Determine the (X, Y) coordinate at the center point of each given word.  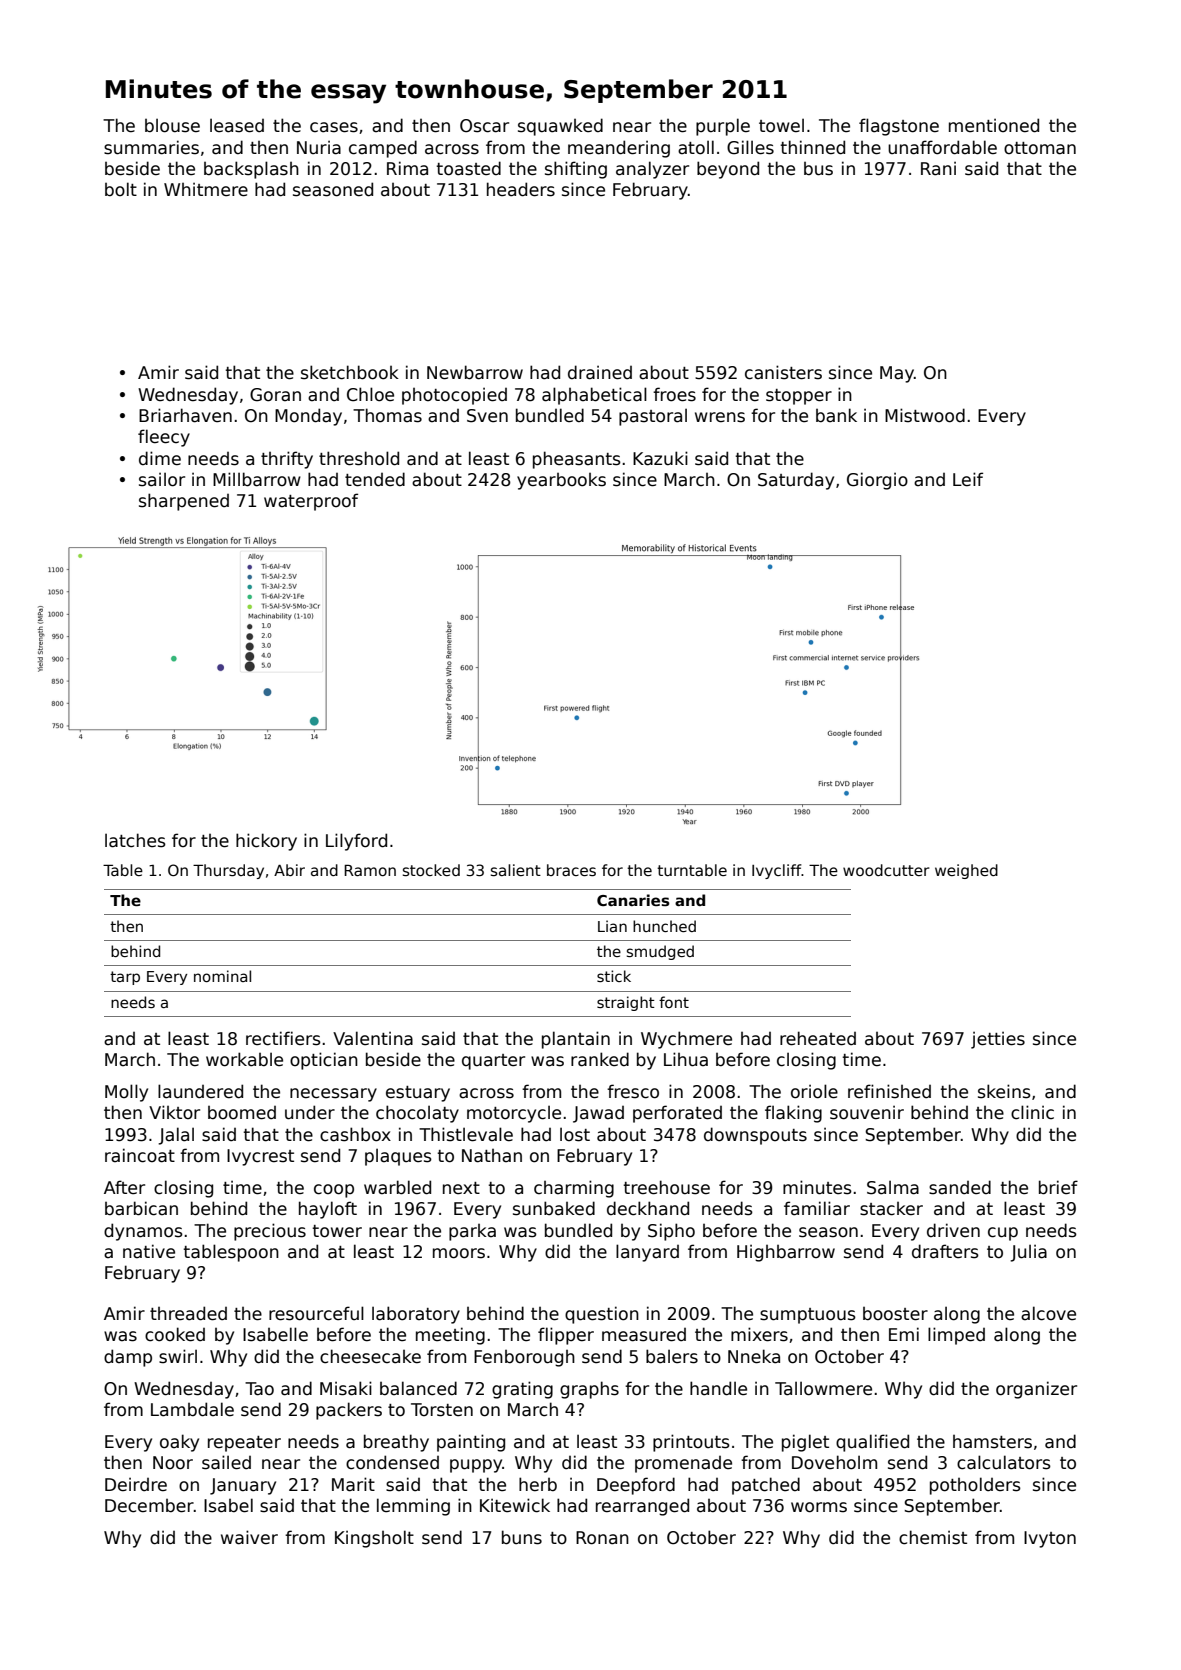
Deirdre (136, 1484)
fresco (633, 1091)
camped (383, 149)
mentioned (994, 125)
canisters (783, 372)
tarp (125, 978)
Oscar (484, 126)
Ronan (602, 1538)
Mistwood (925, 415)
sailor (162, 479)
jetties (998, 1040)
